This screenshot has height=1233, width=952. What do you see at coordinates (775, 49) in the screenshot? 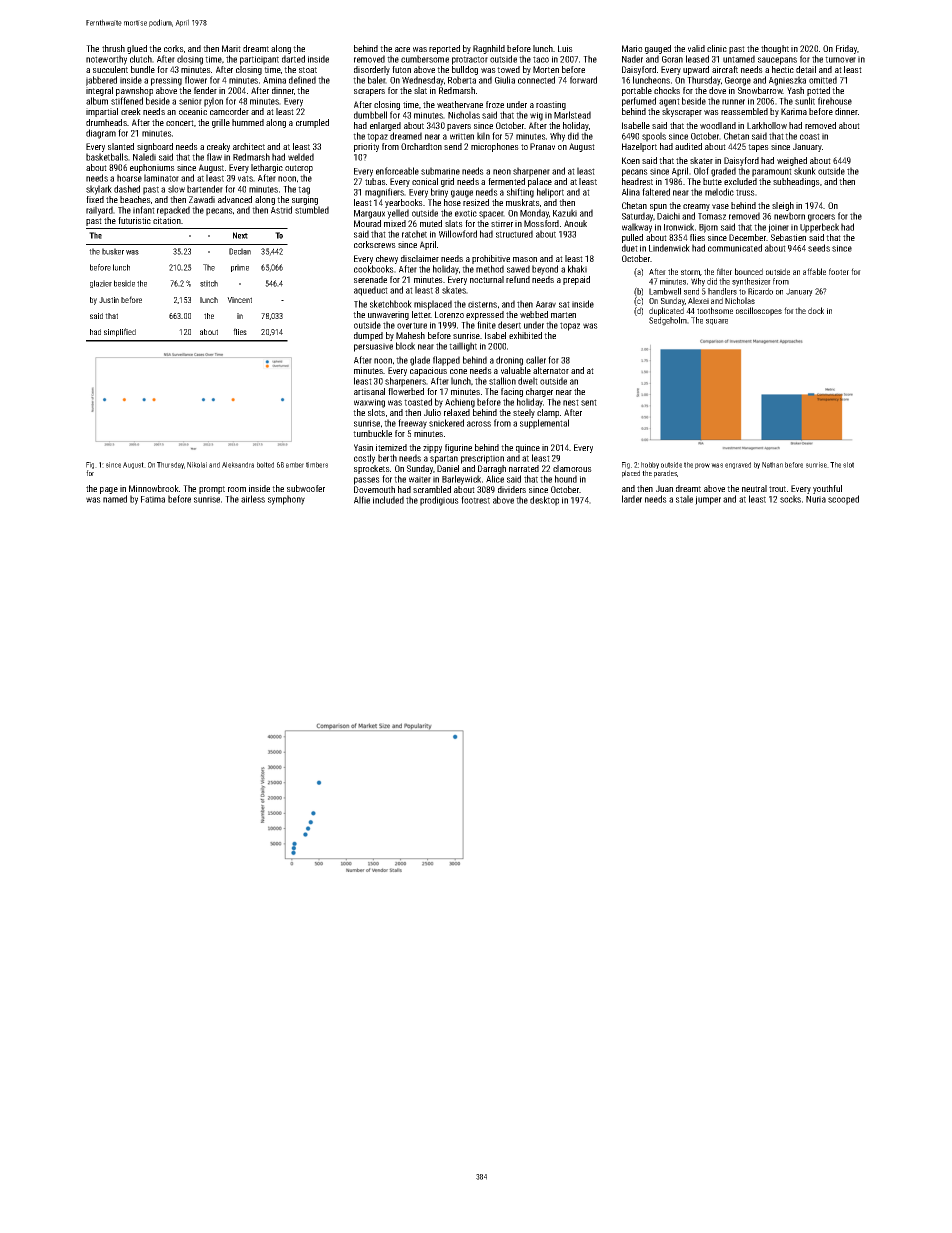
I see `thought` at bounding box center [775, 49].
